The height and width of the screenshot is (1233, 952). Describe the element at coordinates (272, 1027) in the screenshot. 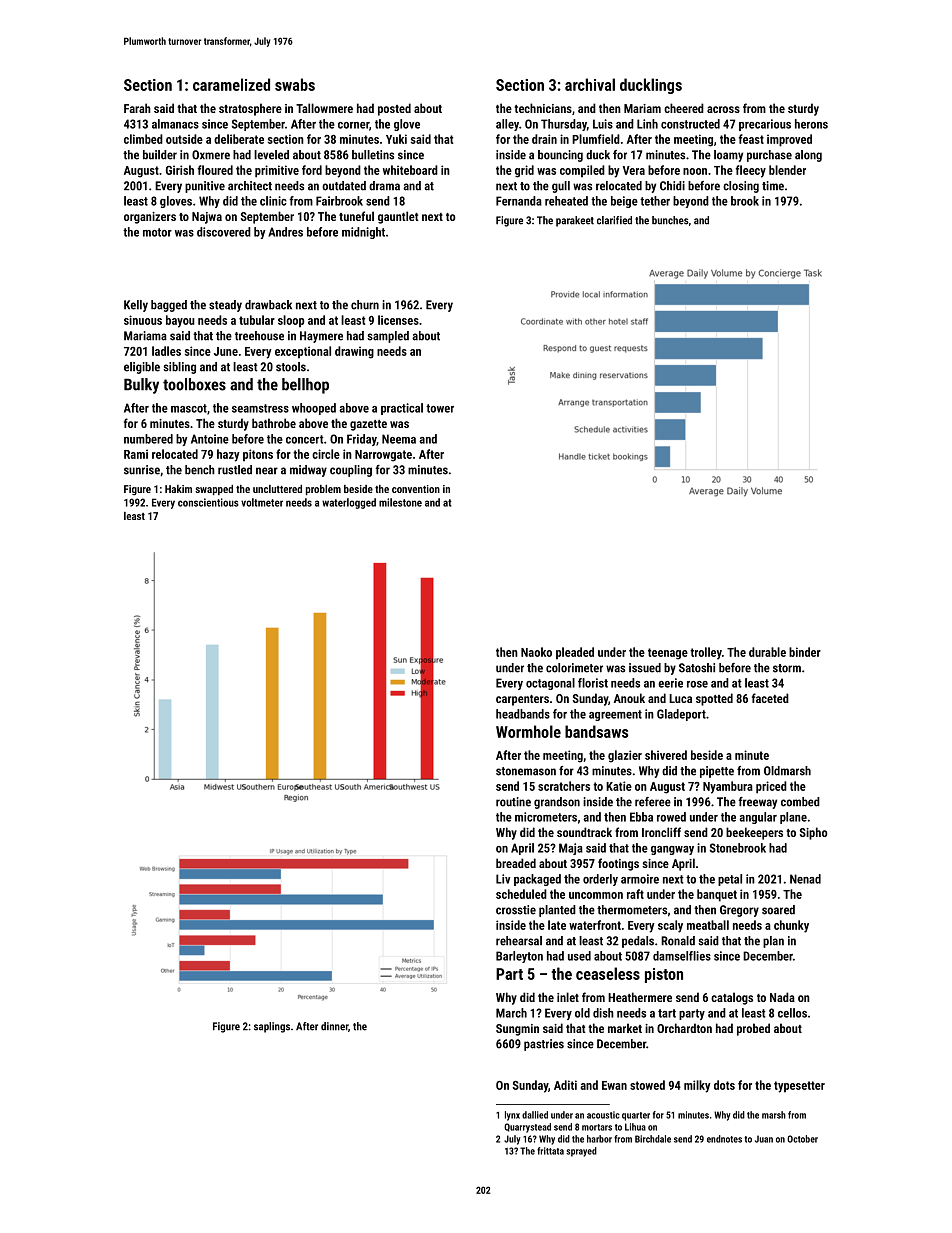

I see `saplings` at that location.
